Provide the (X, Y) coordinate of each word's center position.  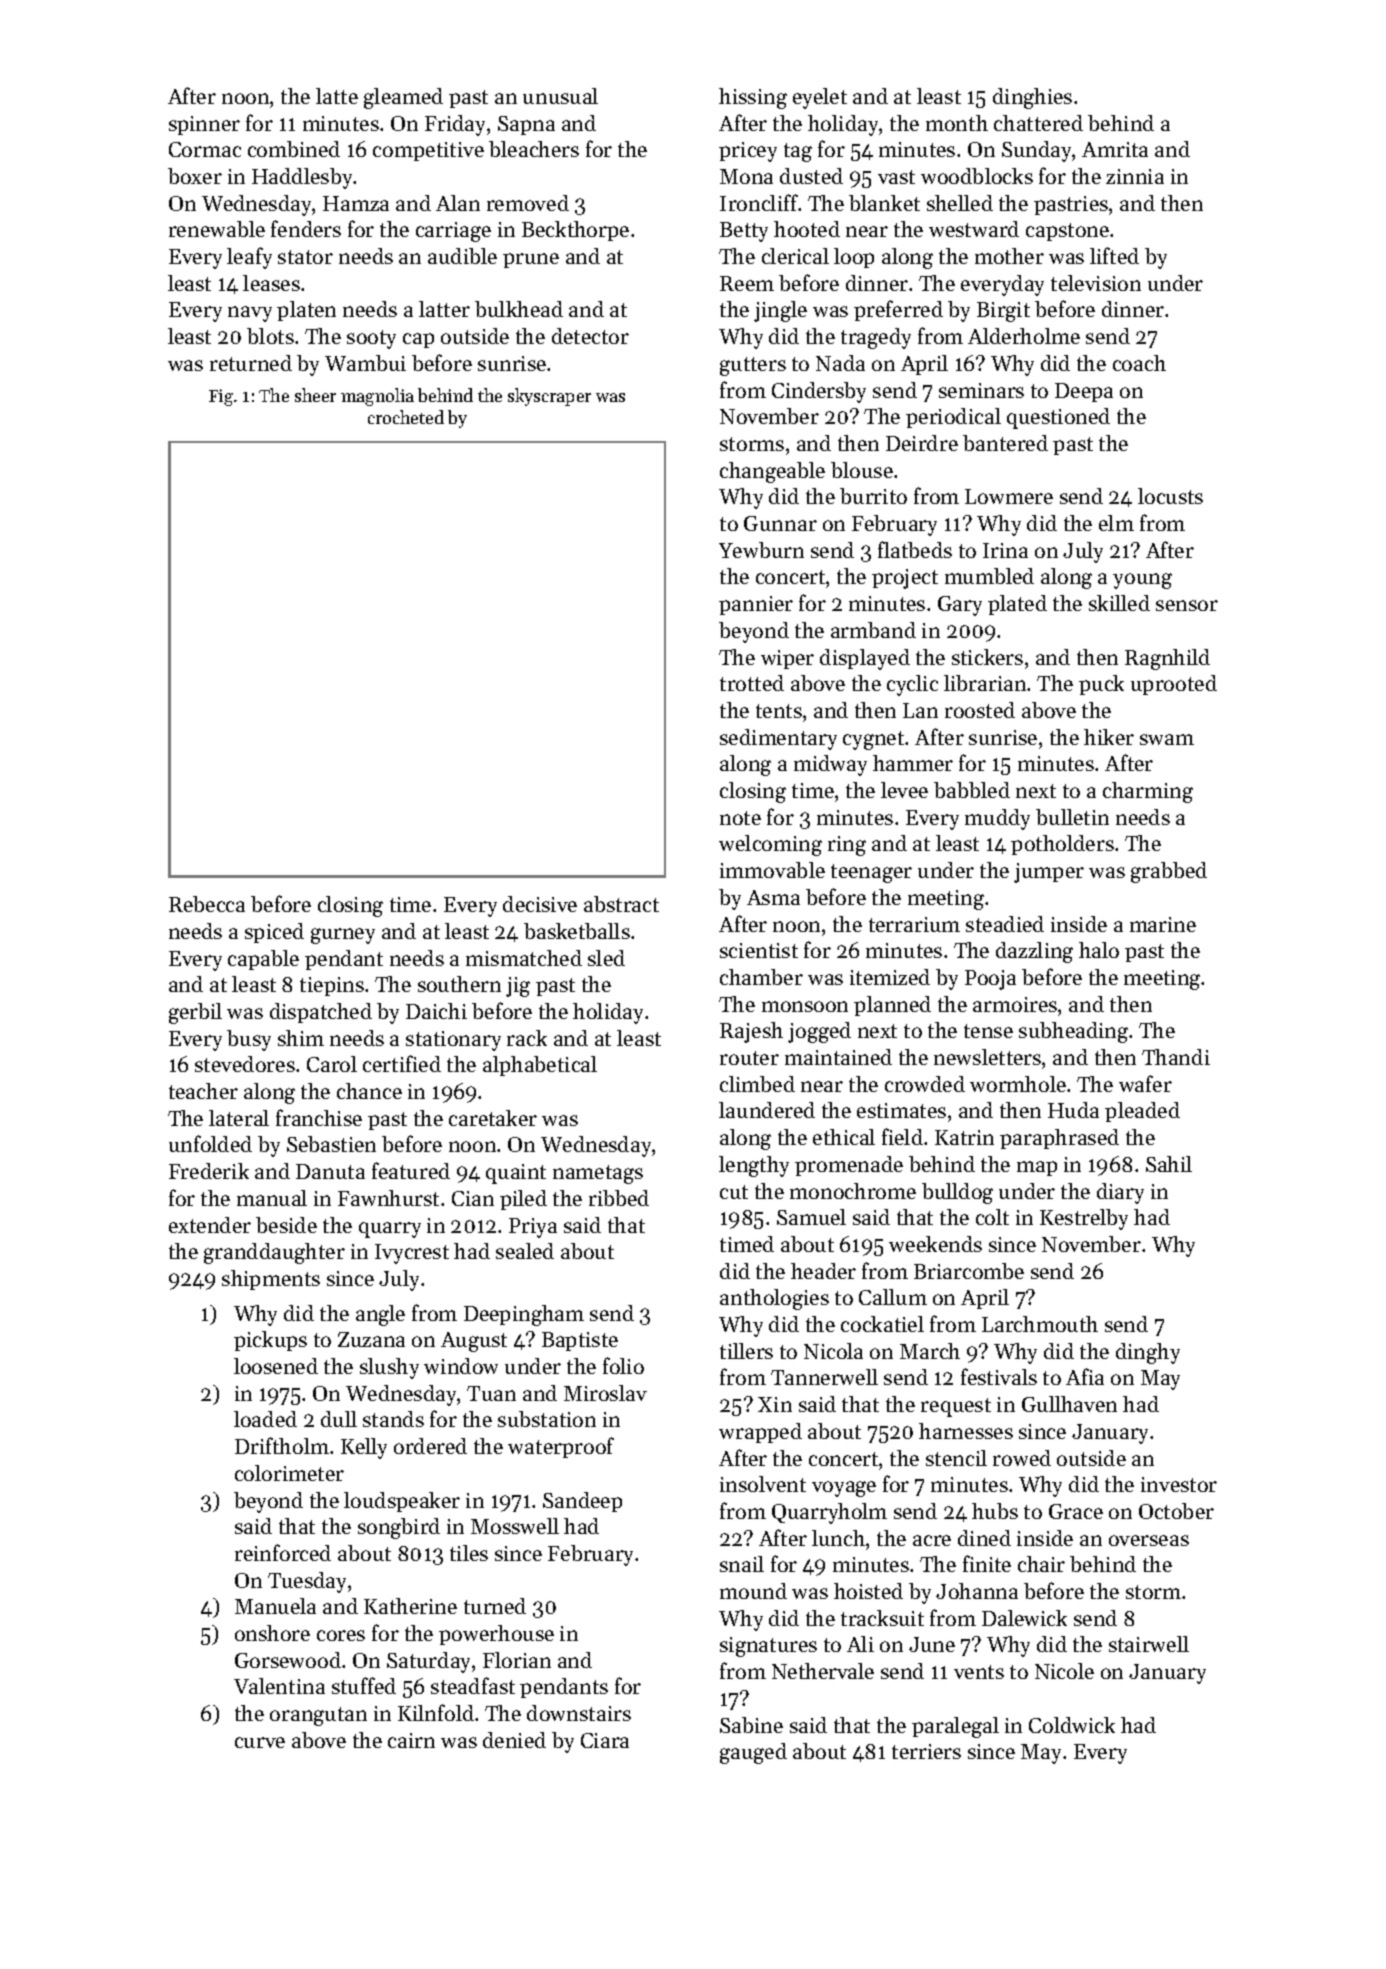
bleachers (534, 149)
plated (1017, 605)
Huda (1073, 1110)
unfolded (210, 1143)
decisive (540, 904)
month (957, 123)
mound (753, 1591)
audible (462, 256)
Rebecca (207, 904)
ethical (844, 1137)
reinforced (283, 1552)
